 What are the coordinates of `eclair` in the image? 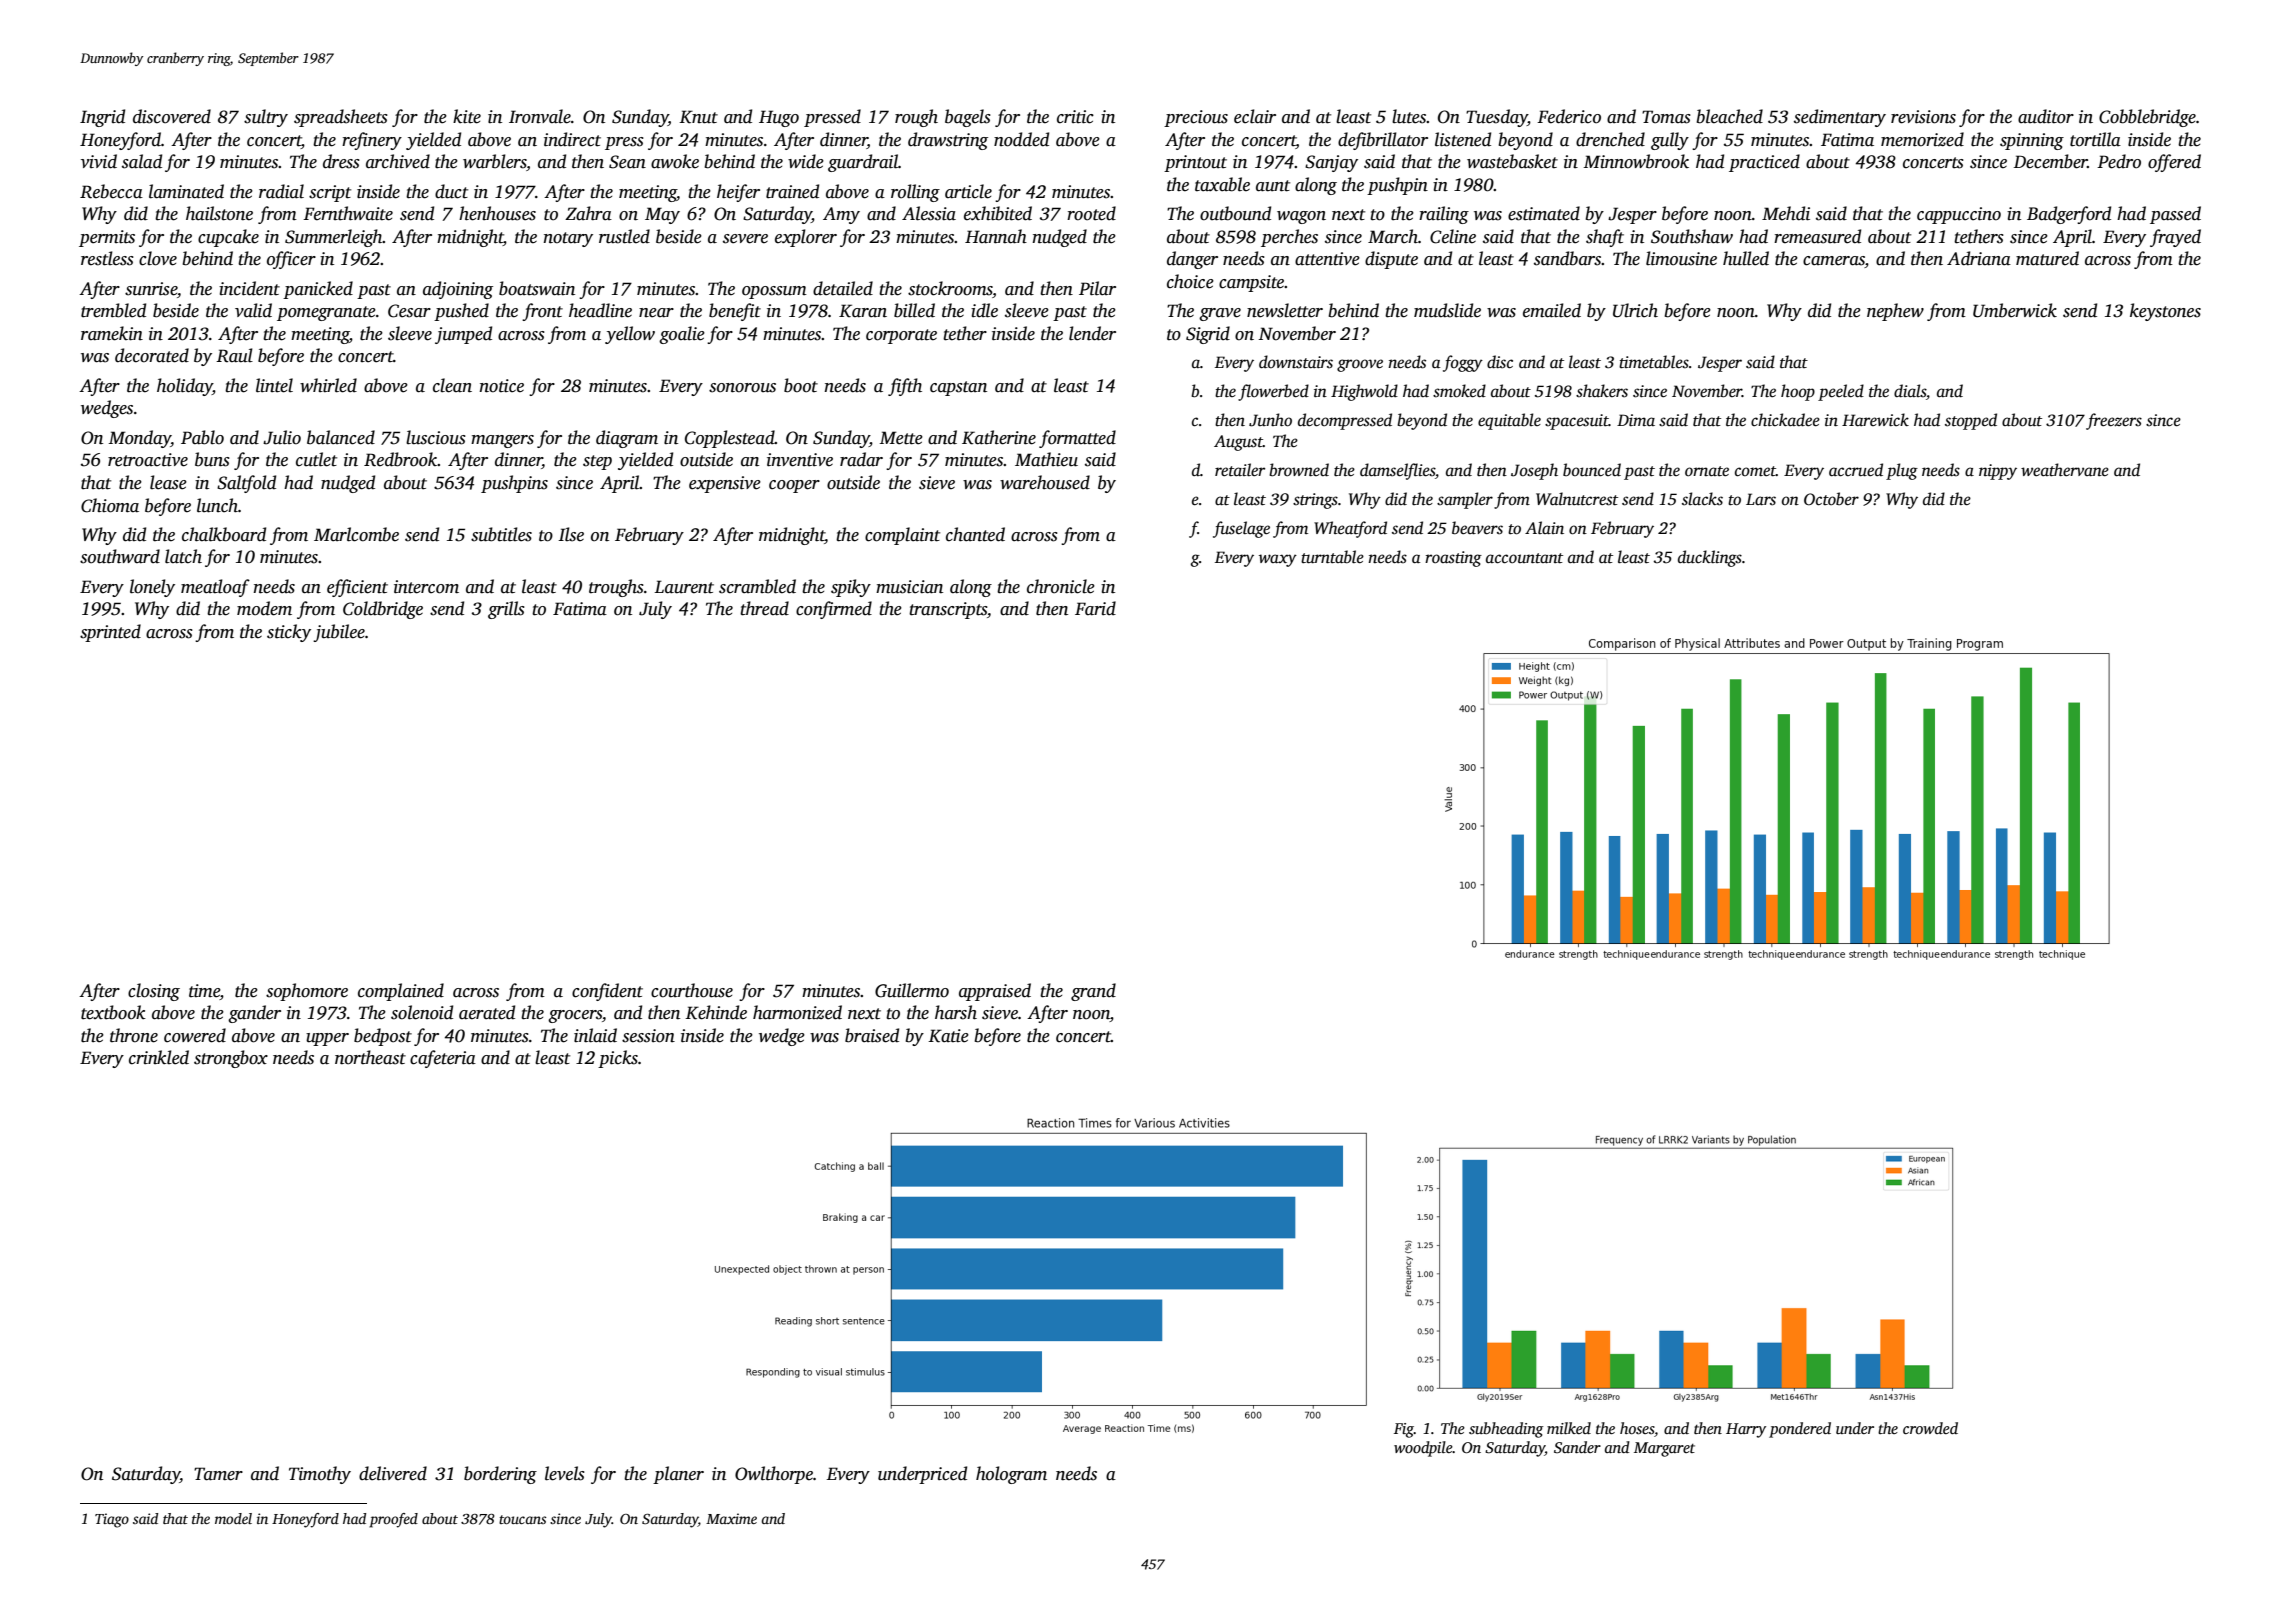 It's located at (1255, 116).
